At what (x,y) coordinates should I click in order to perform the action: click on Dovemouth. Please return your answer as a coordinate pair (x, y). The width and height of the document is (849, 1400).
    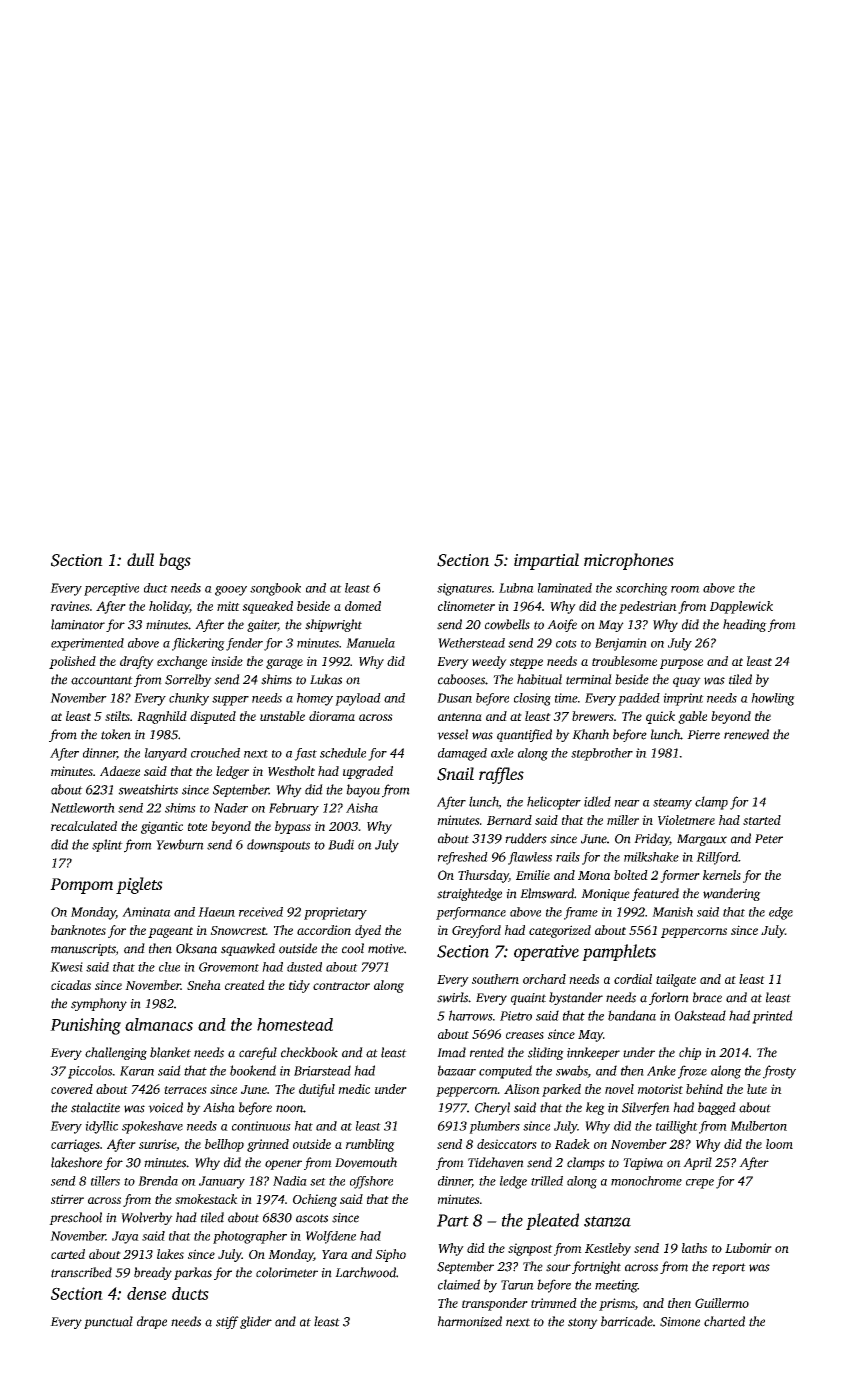
    Looking at the image, I should click on (366, 1162).
